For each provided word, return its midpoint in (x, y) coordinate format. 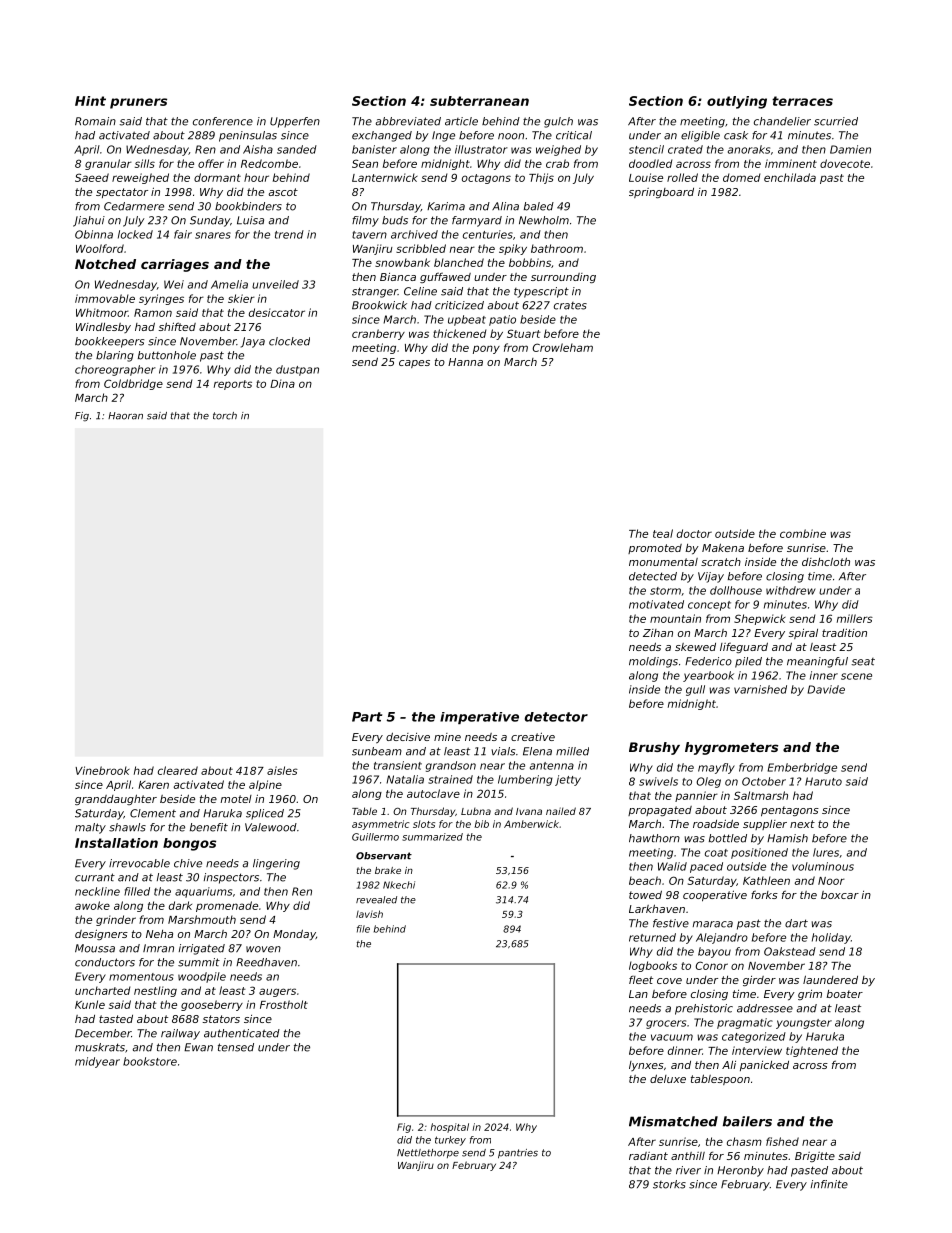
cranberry (378, 334)
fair (183, 234)
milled (572, 751)
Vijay (711, 577)
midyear (97, 1062)
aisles (282, 770)
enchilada (790, 177)
